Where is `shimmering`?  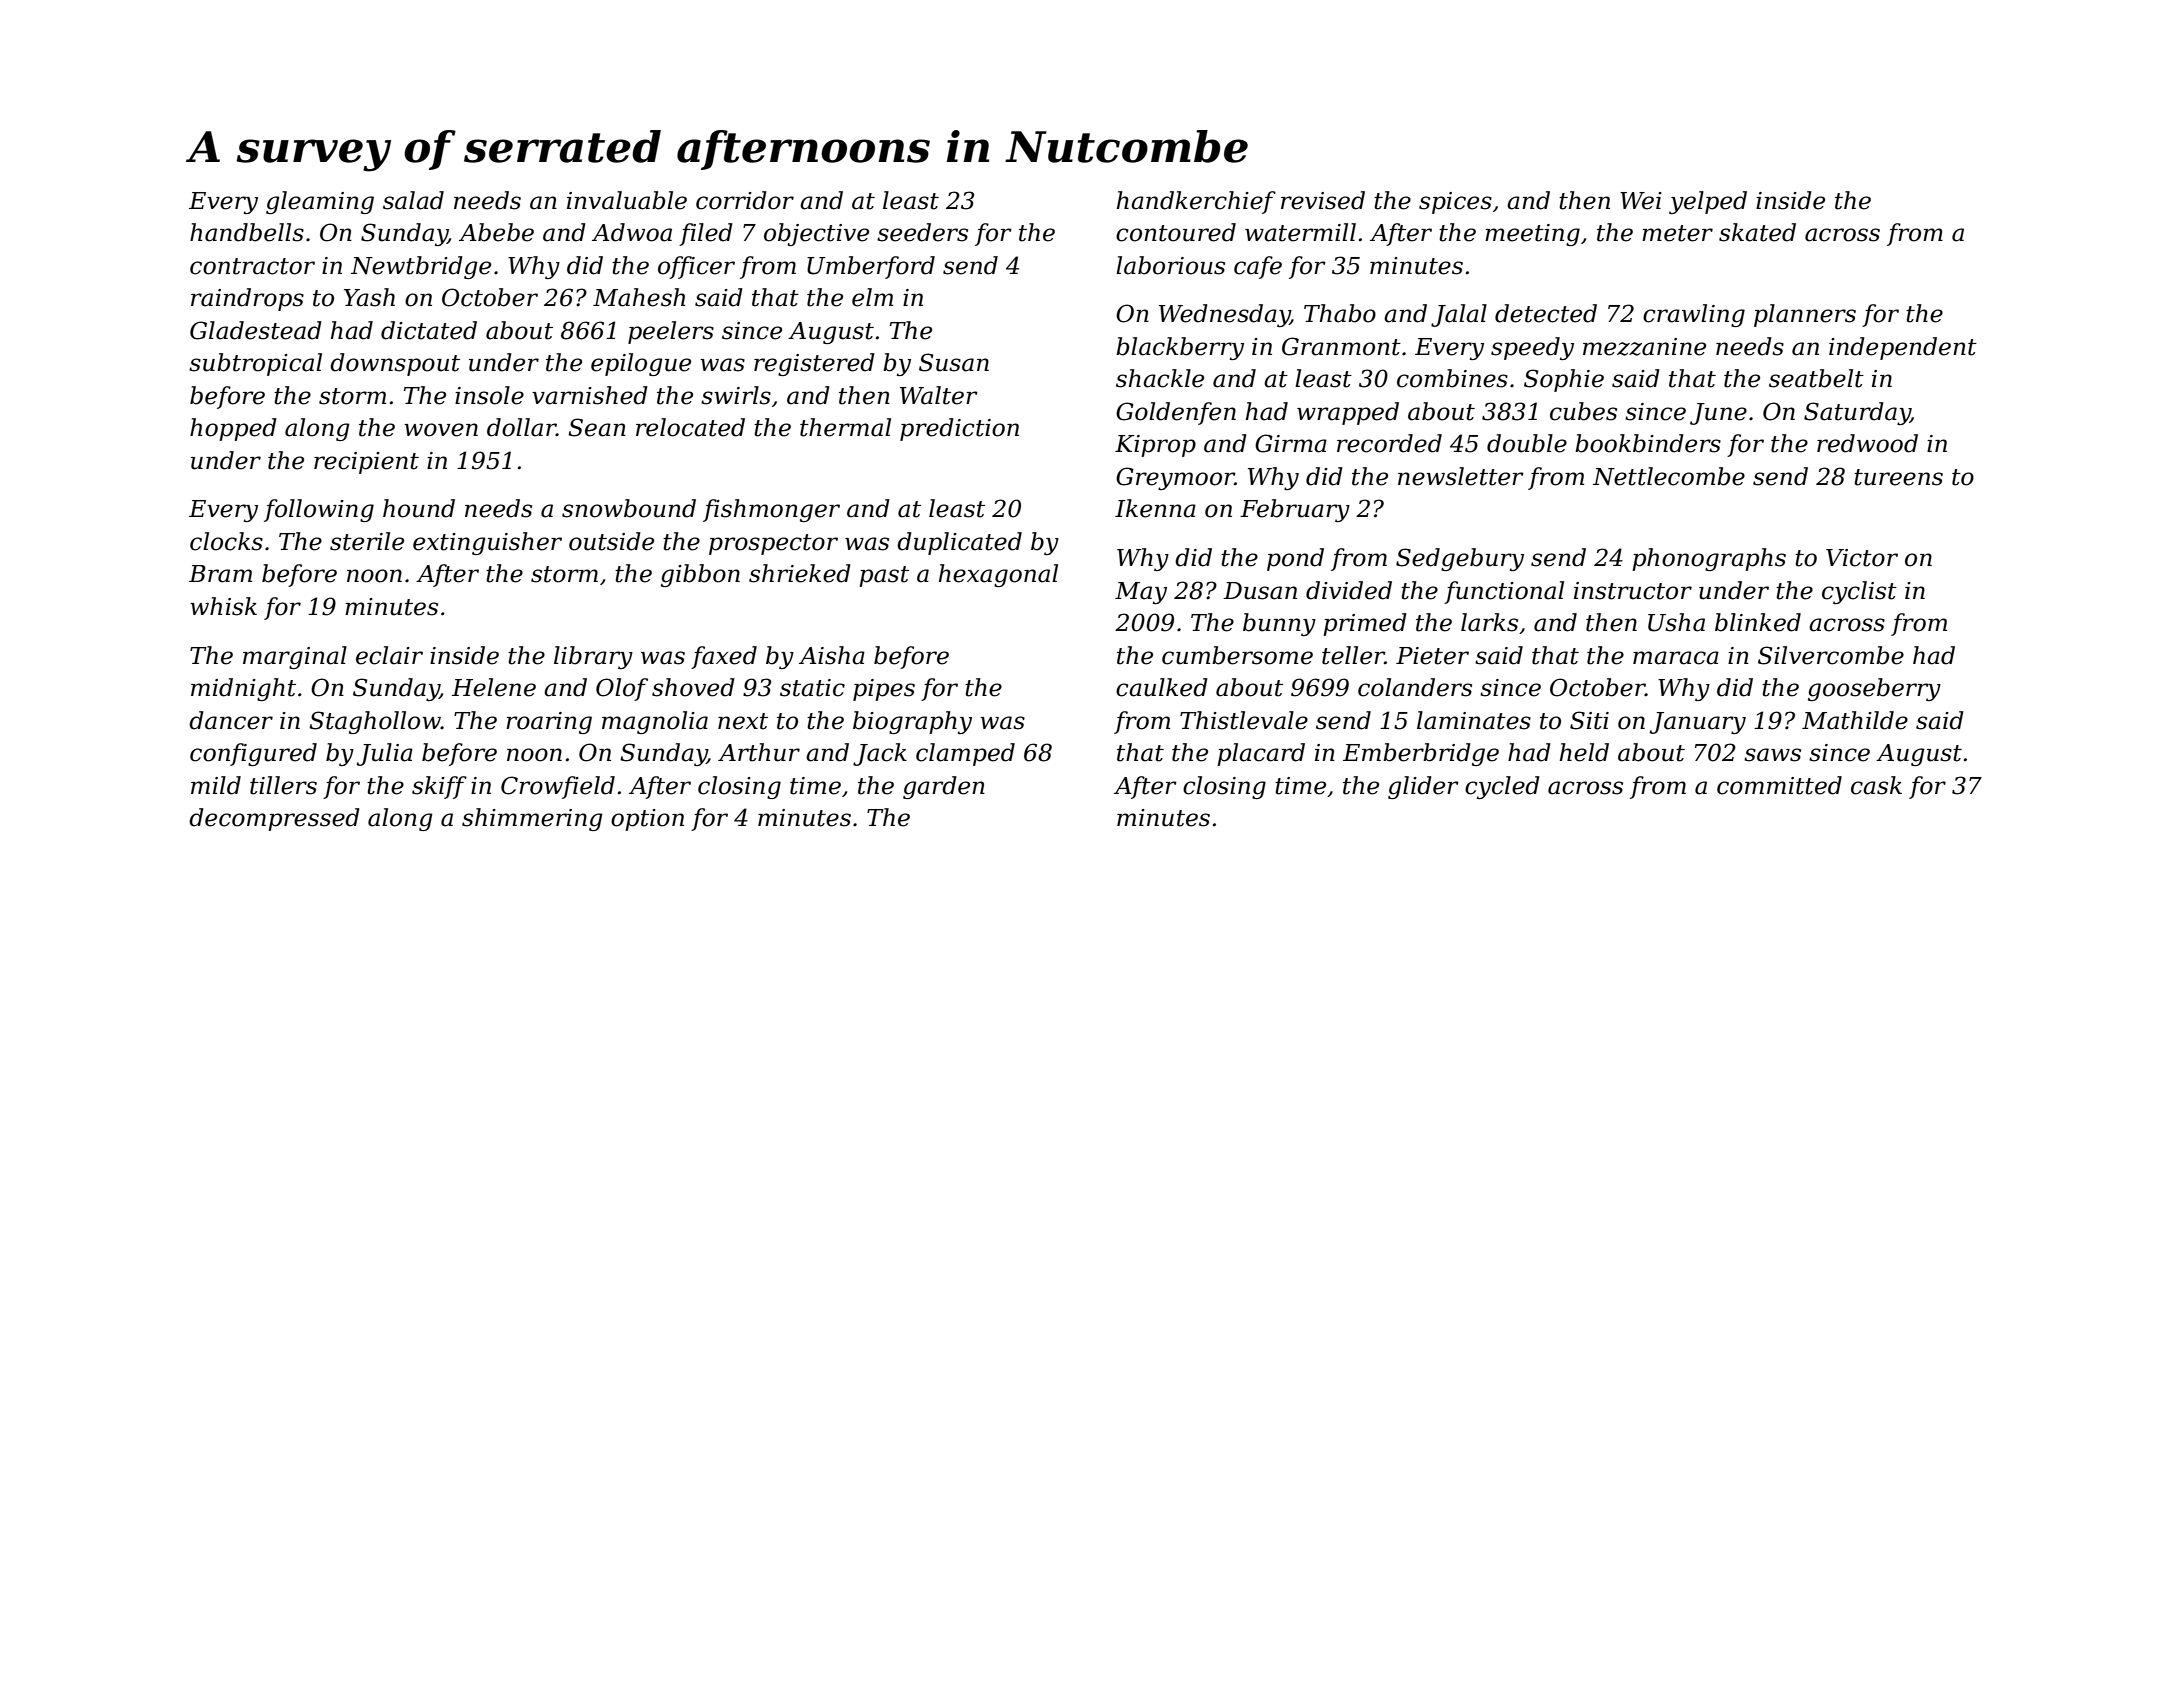 shimmering is located at coordinates (532, 819).
